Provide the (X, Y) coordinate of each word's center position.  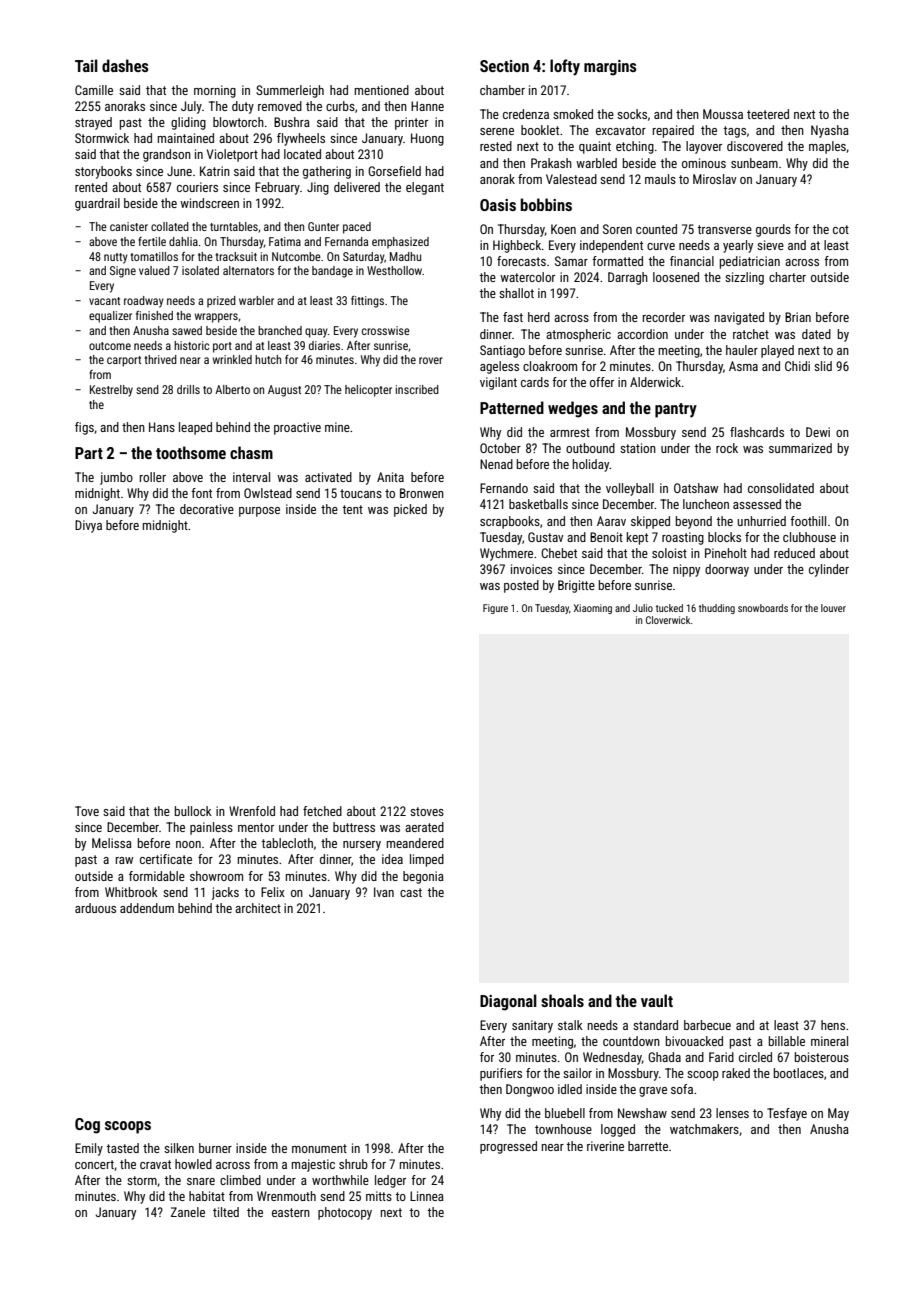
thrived (160, 359)
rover (431, 360)
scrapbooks (510, 522)
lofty (565, 67)
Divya (88, 526)
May (838, 1114)
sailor (577, 1073)
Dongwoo (530, 1090)
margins (610, 68)
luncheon (706, 504)
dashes (125, 65)
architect (258, 908)
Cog (87, 1126)
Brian (798, 317)
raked (736, 1073)
